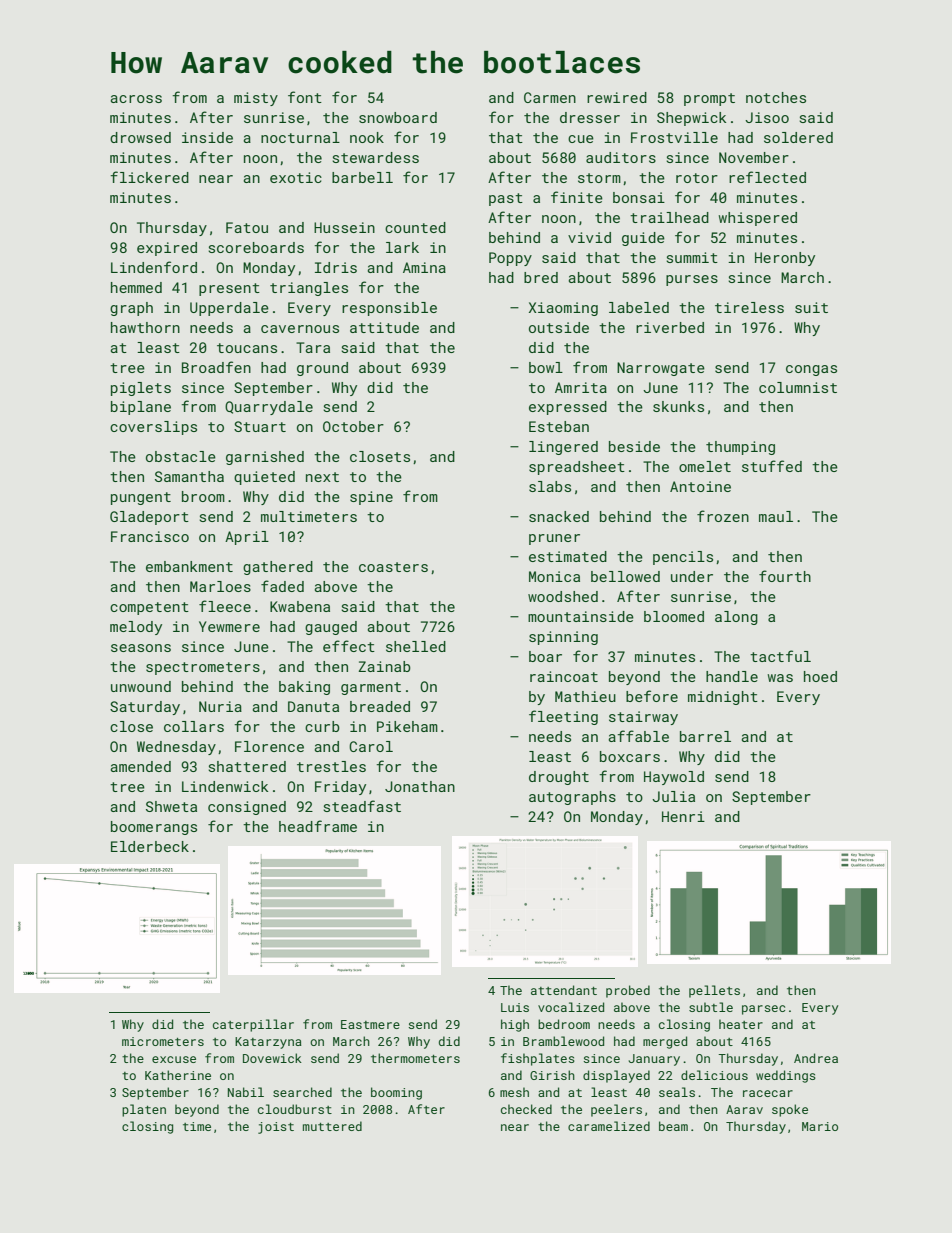  Describe the element at coordinates (639, 197) in the image. I see `bonsai` at that location.
